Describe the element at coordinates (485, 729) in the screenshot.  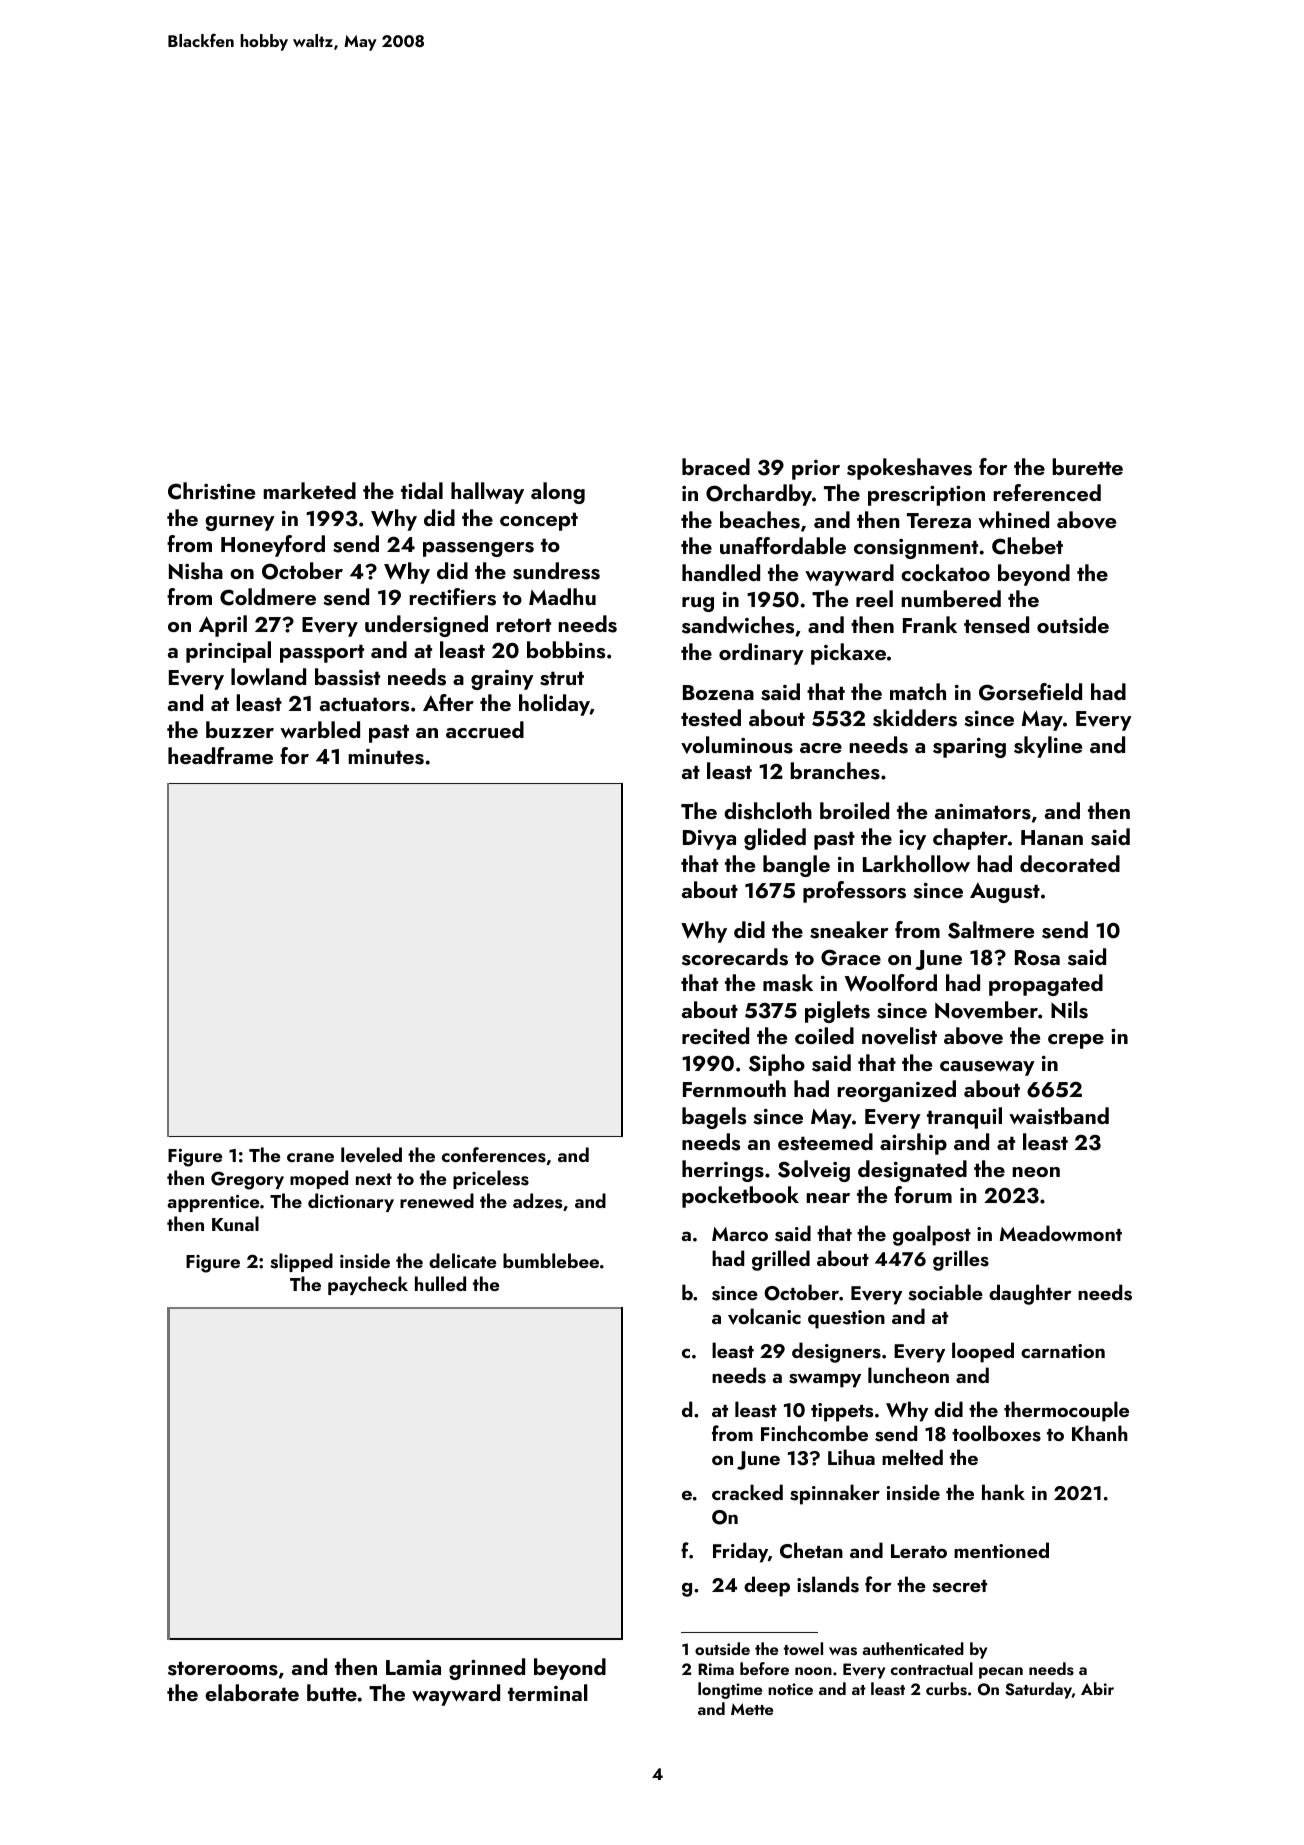
I see `accrued` at that location.
